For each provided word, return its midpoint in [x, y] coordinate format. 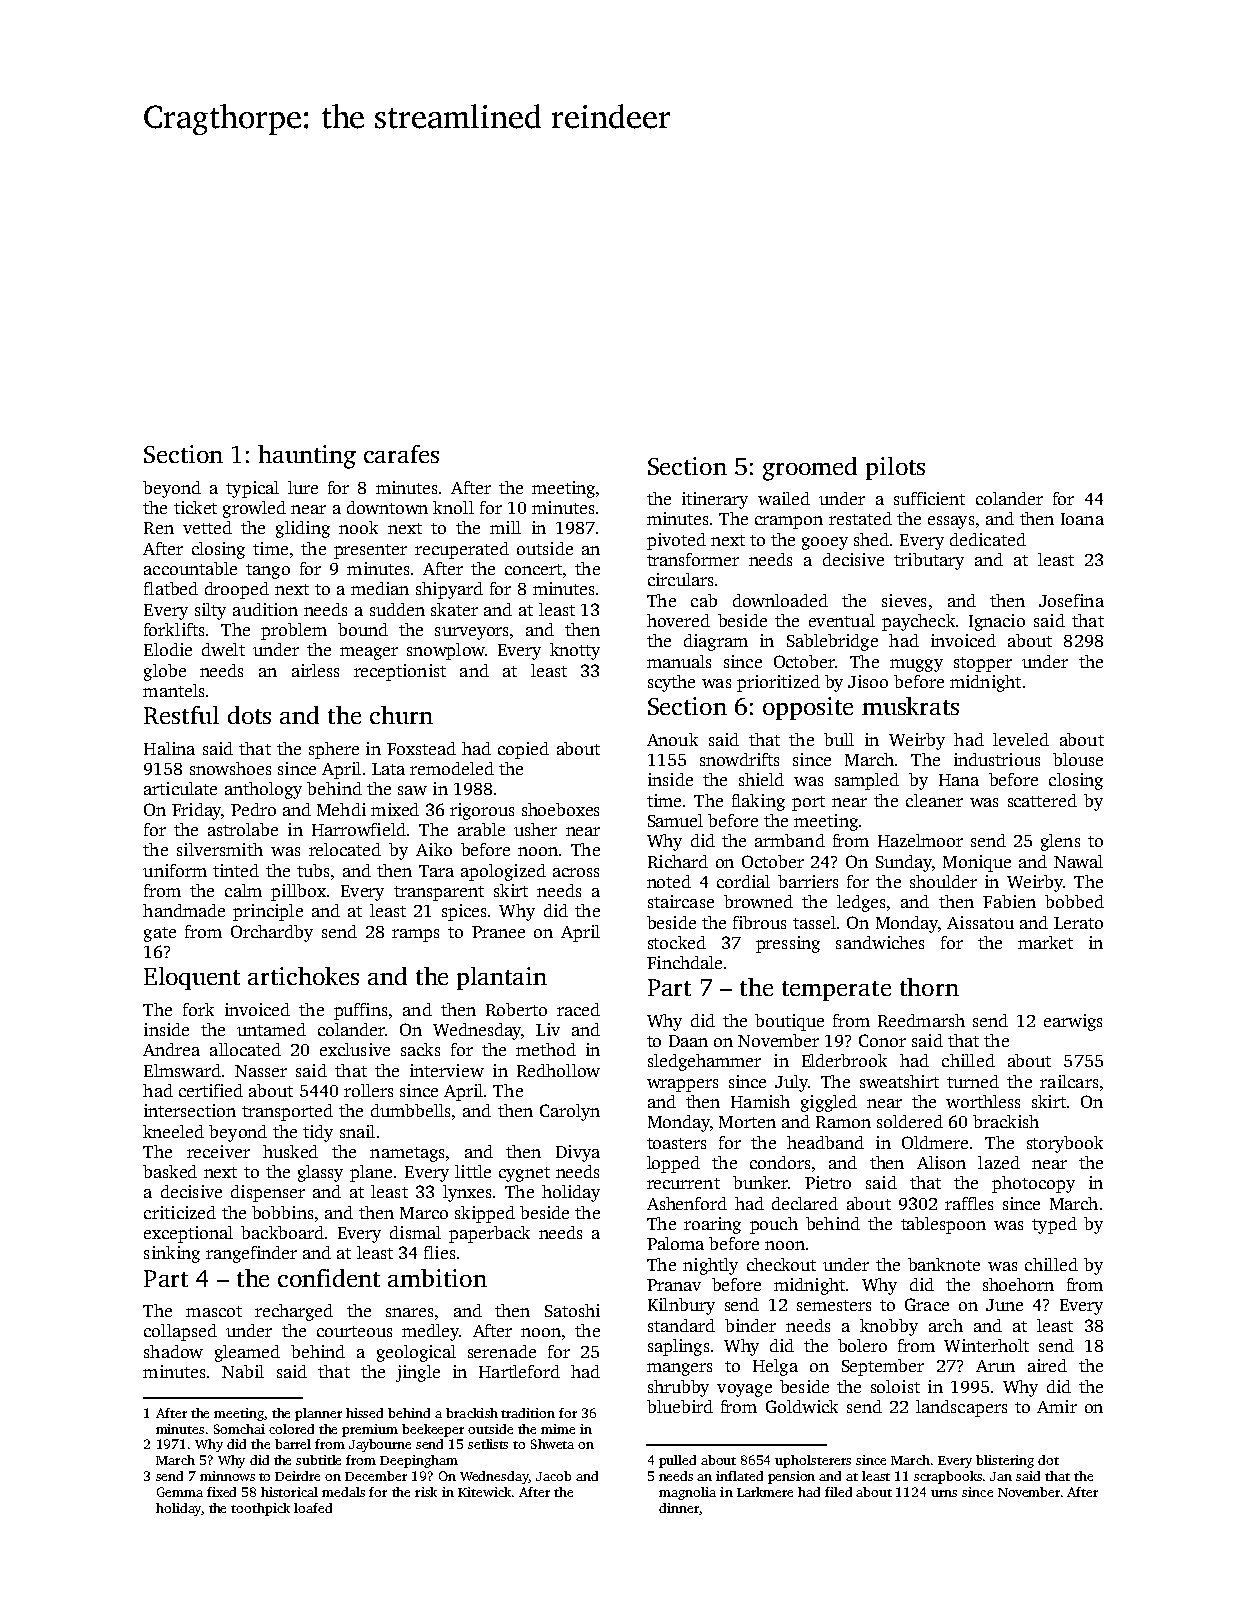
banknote [944, 1264]
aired [1047, 1365]
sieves [904, 600]
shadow [173, 1351]
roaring [712, 1225]
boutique [789, 1022]
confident [329, 1278]
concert [533, 569]
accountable [190, 568]
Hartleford [519, 1371]
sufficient [929, 498]
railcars [1069, 1081]
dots [249, 715]
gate [160, 934]
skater [454, 609]
